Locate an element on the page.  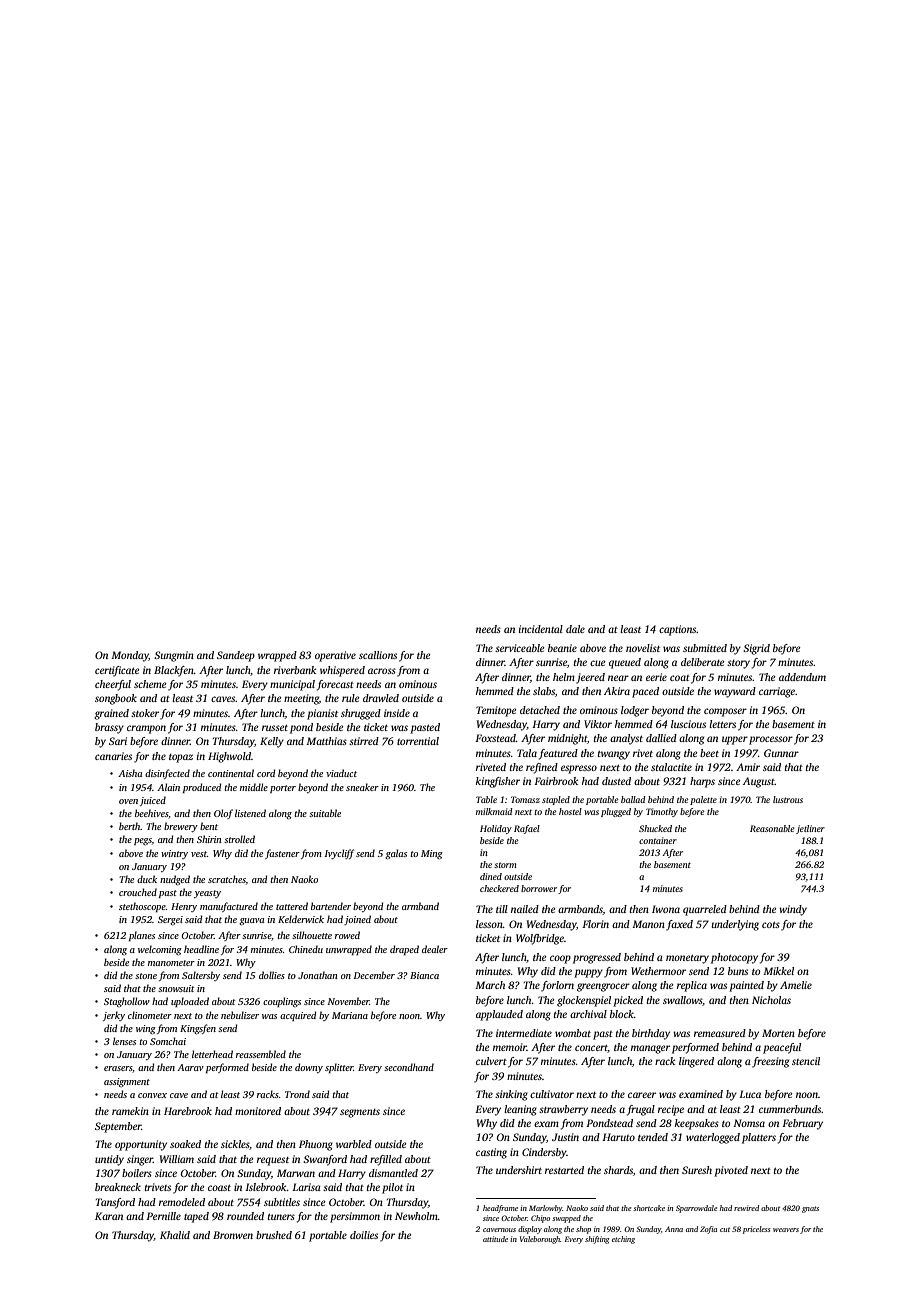
Anna is located at coordinates (674, 1229).
